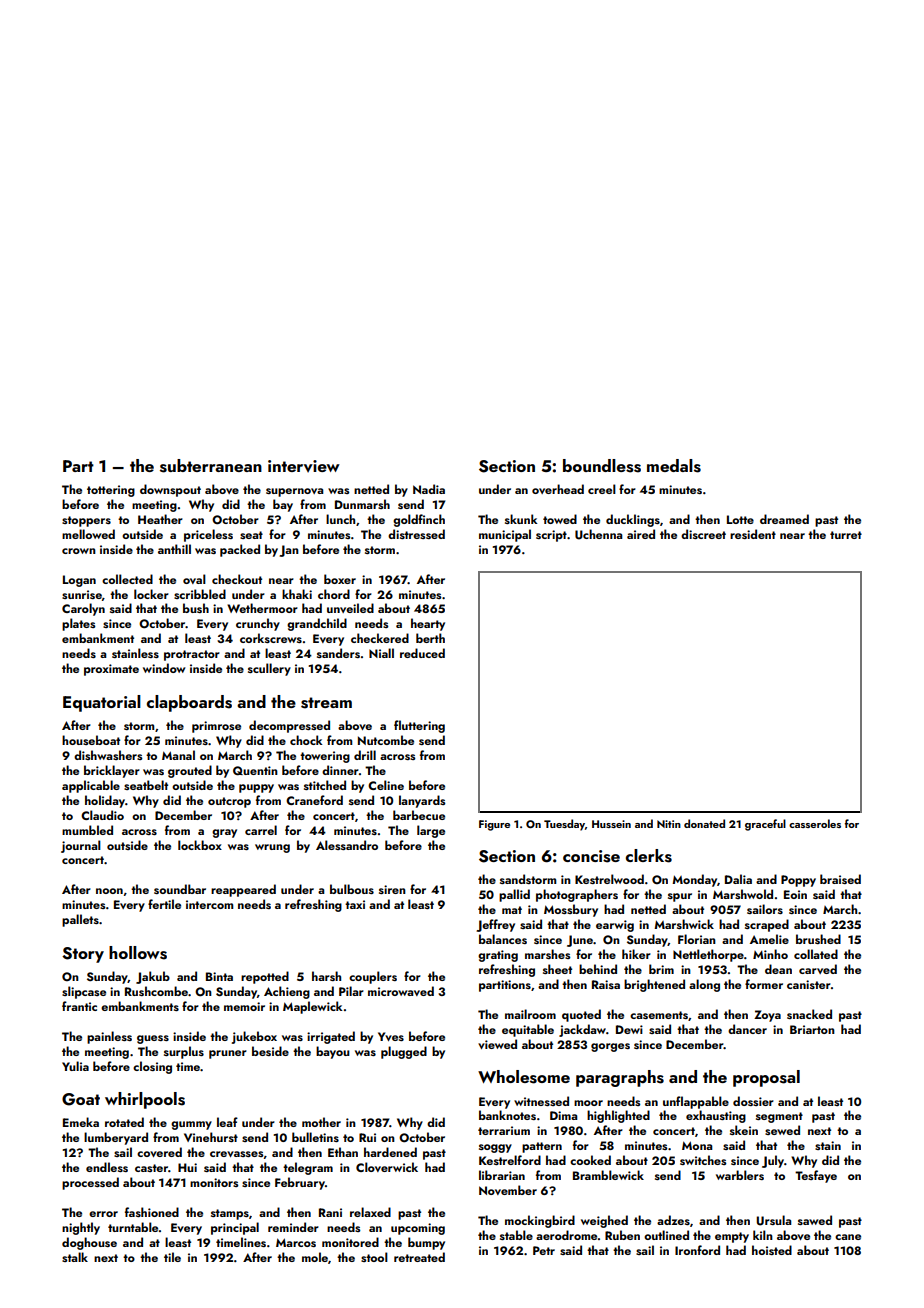 This screenshot has height=1308, width=924. I want to click on medals, so click(674, 466).
